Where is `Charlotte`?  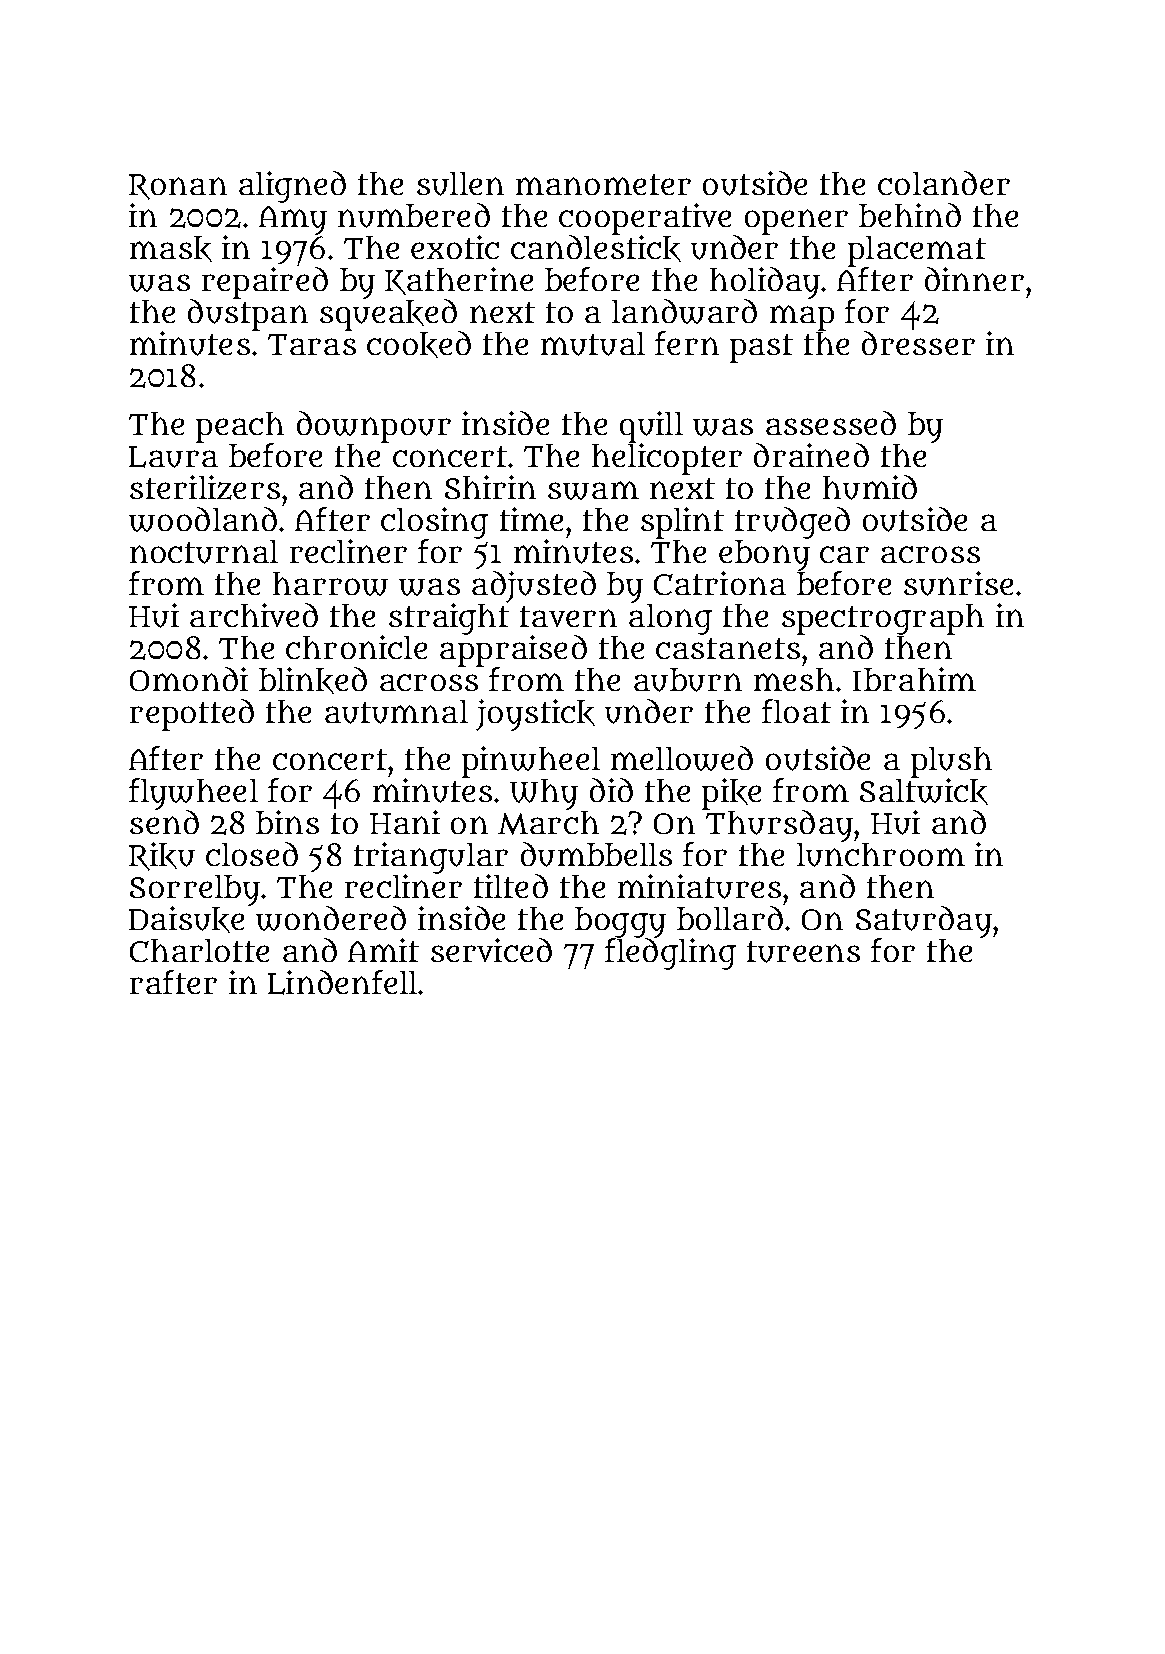
Charlotte is located at coordinates (199, 950).
